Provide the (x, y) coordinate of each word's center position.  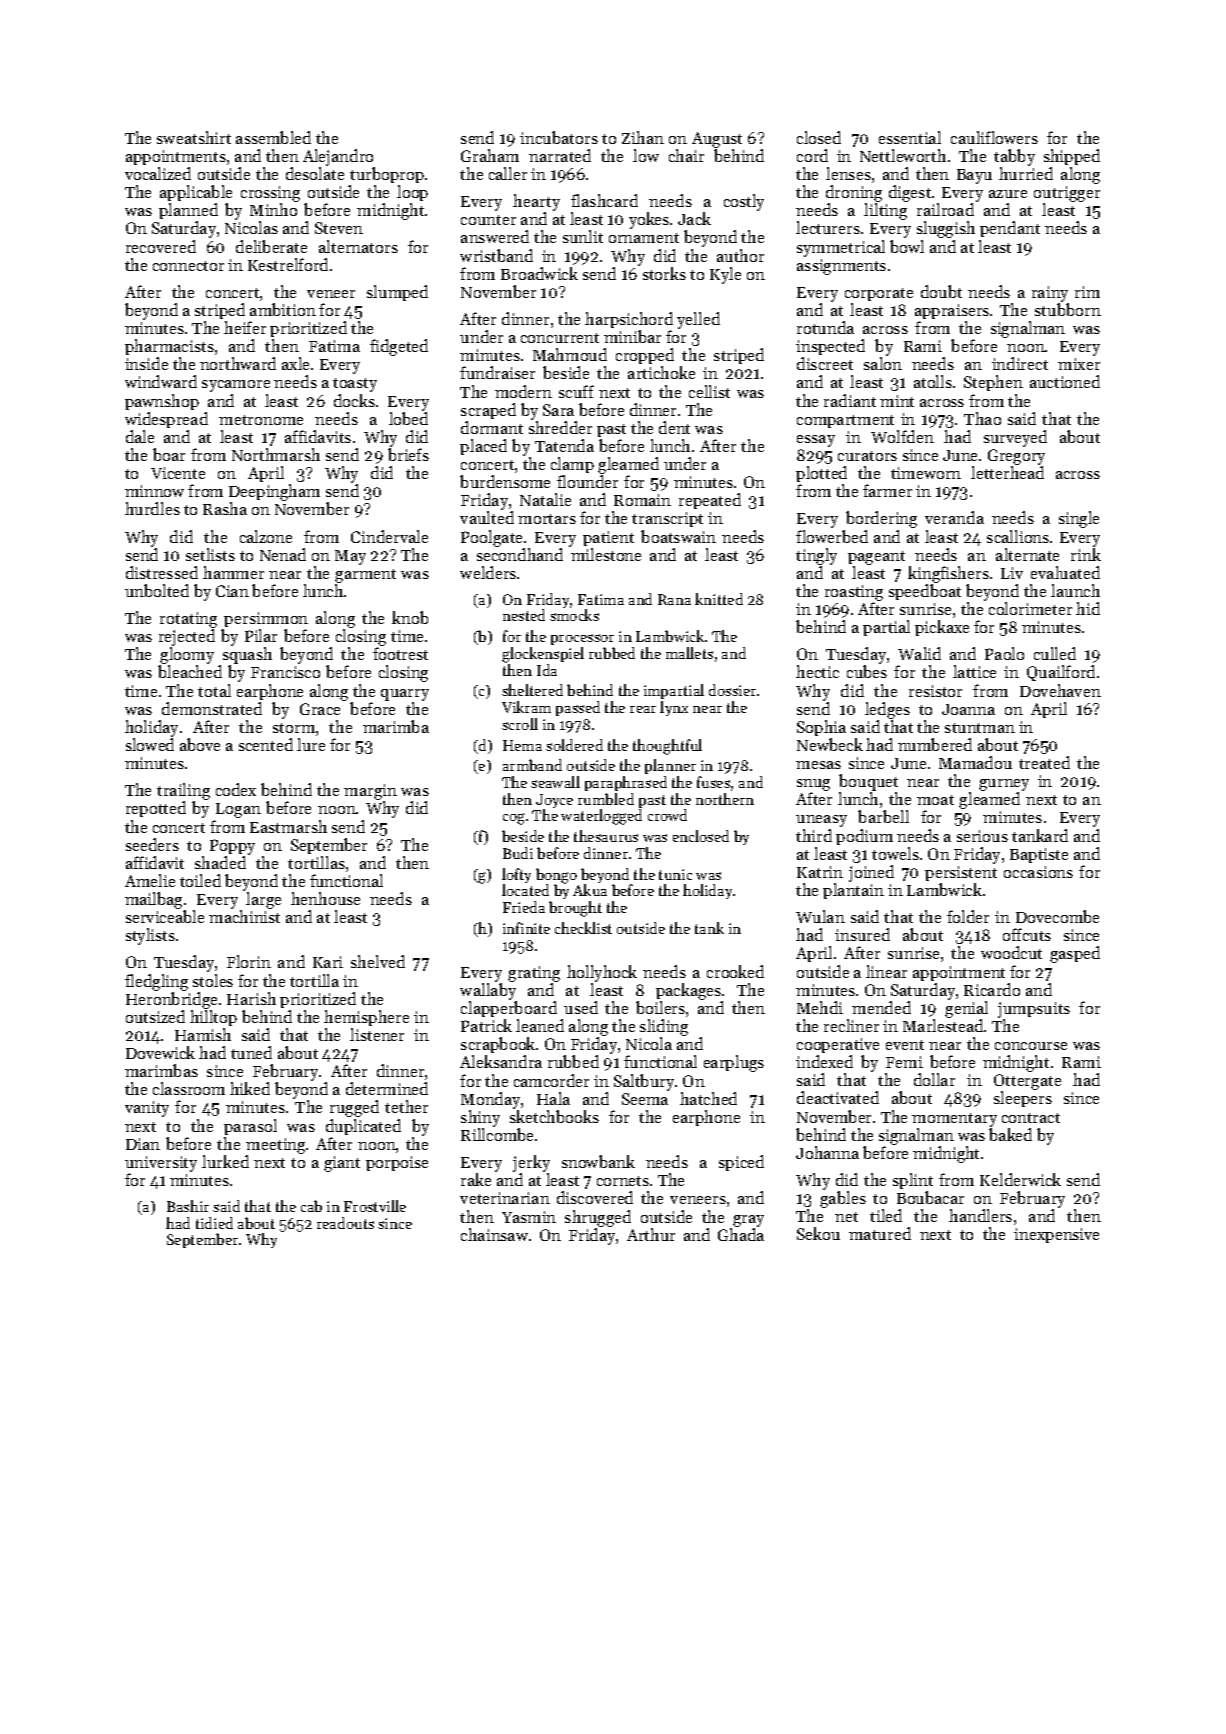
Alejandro (338, 157)
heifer (245, 327)
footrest (400, 653)
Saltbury (644, 1082)
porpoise (397, 1163)
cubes (867, 671)
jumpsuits (1034, 1010)
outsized (155, 1016)
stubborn (1068, 309)
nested (524, 615)
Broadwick (539, 273)
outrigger (1067, 194)
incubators (559, 137)
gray (748, 1221)
